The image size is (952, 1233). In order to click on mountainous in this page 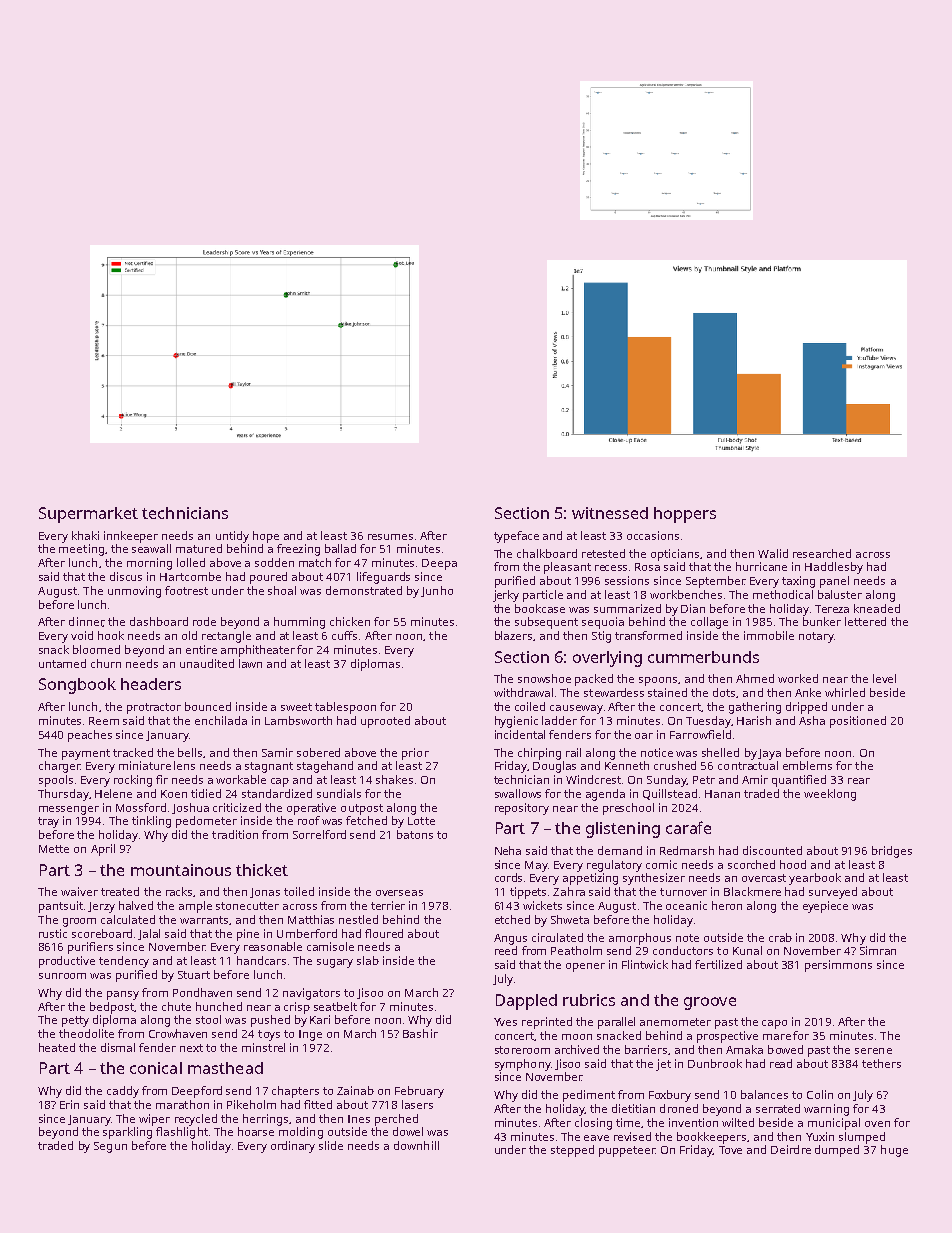, I will do `click(181, 870)`.
